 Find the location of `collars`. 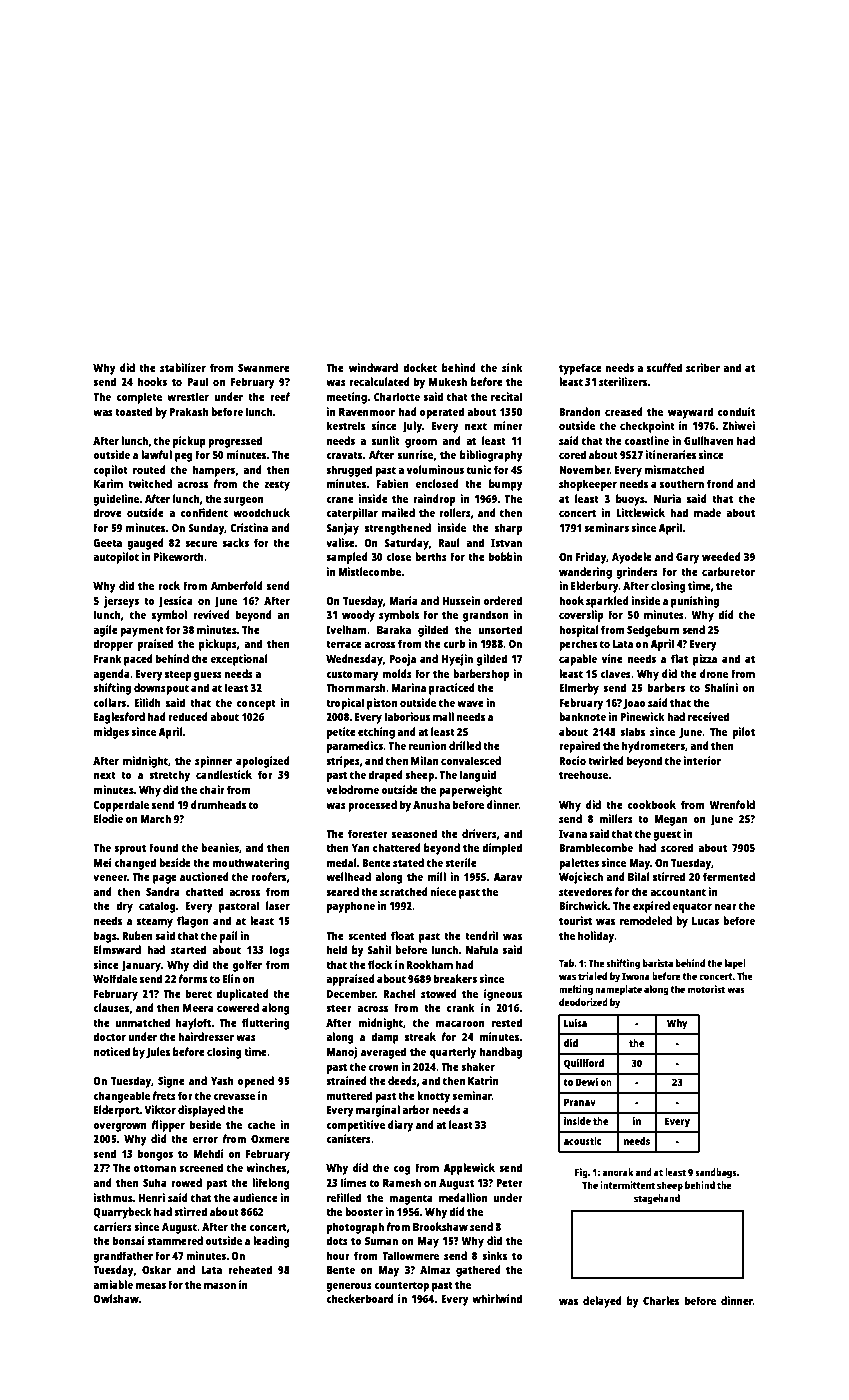

collars is located at coordinates (109, 702).
